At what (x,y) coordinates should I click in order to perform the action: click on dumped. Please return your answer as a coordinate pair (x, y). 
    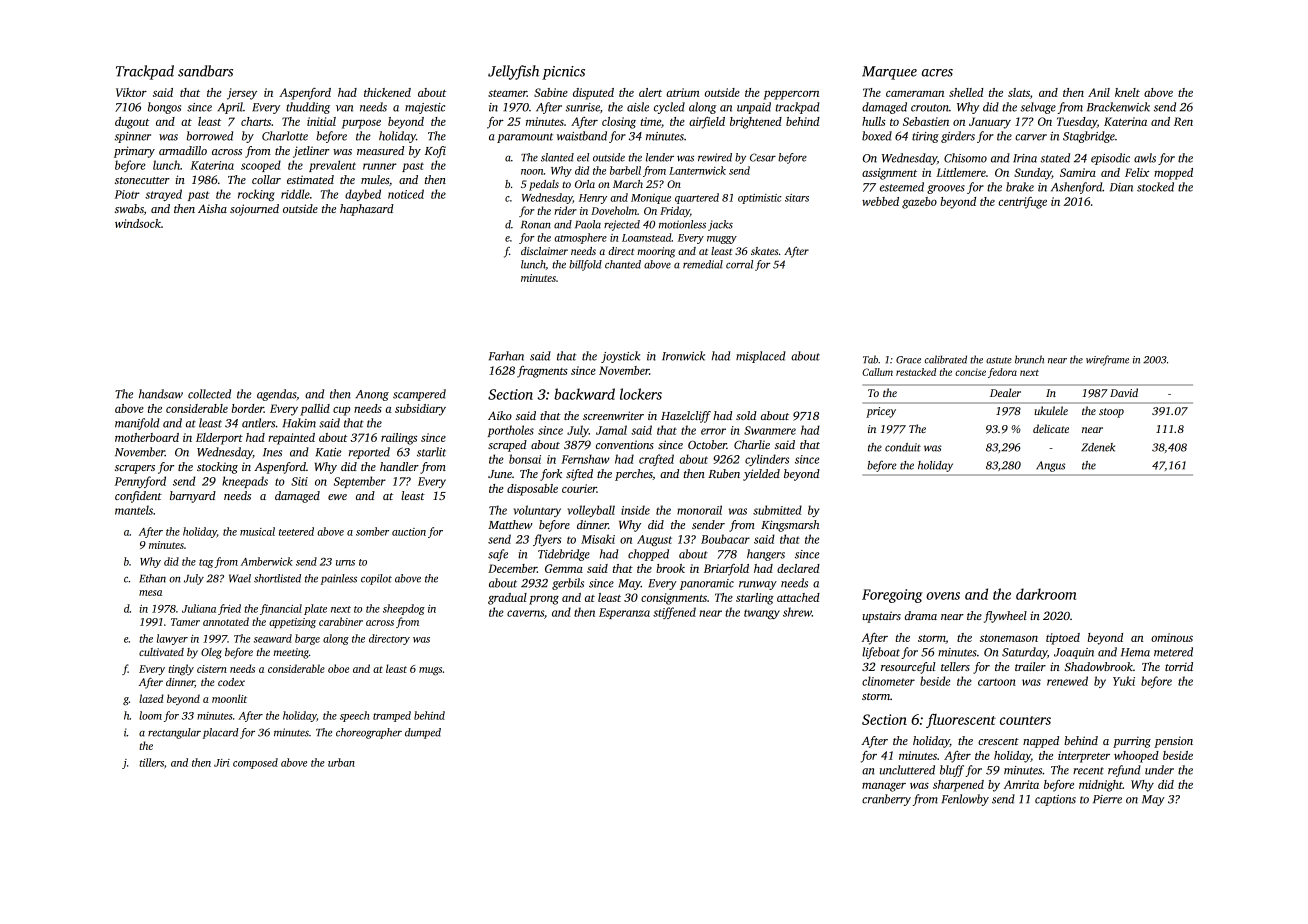
    Looking at the image, I should click on (423, 733).
